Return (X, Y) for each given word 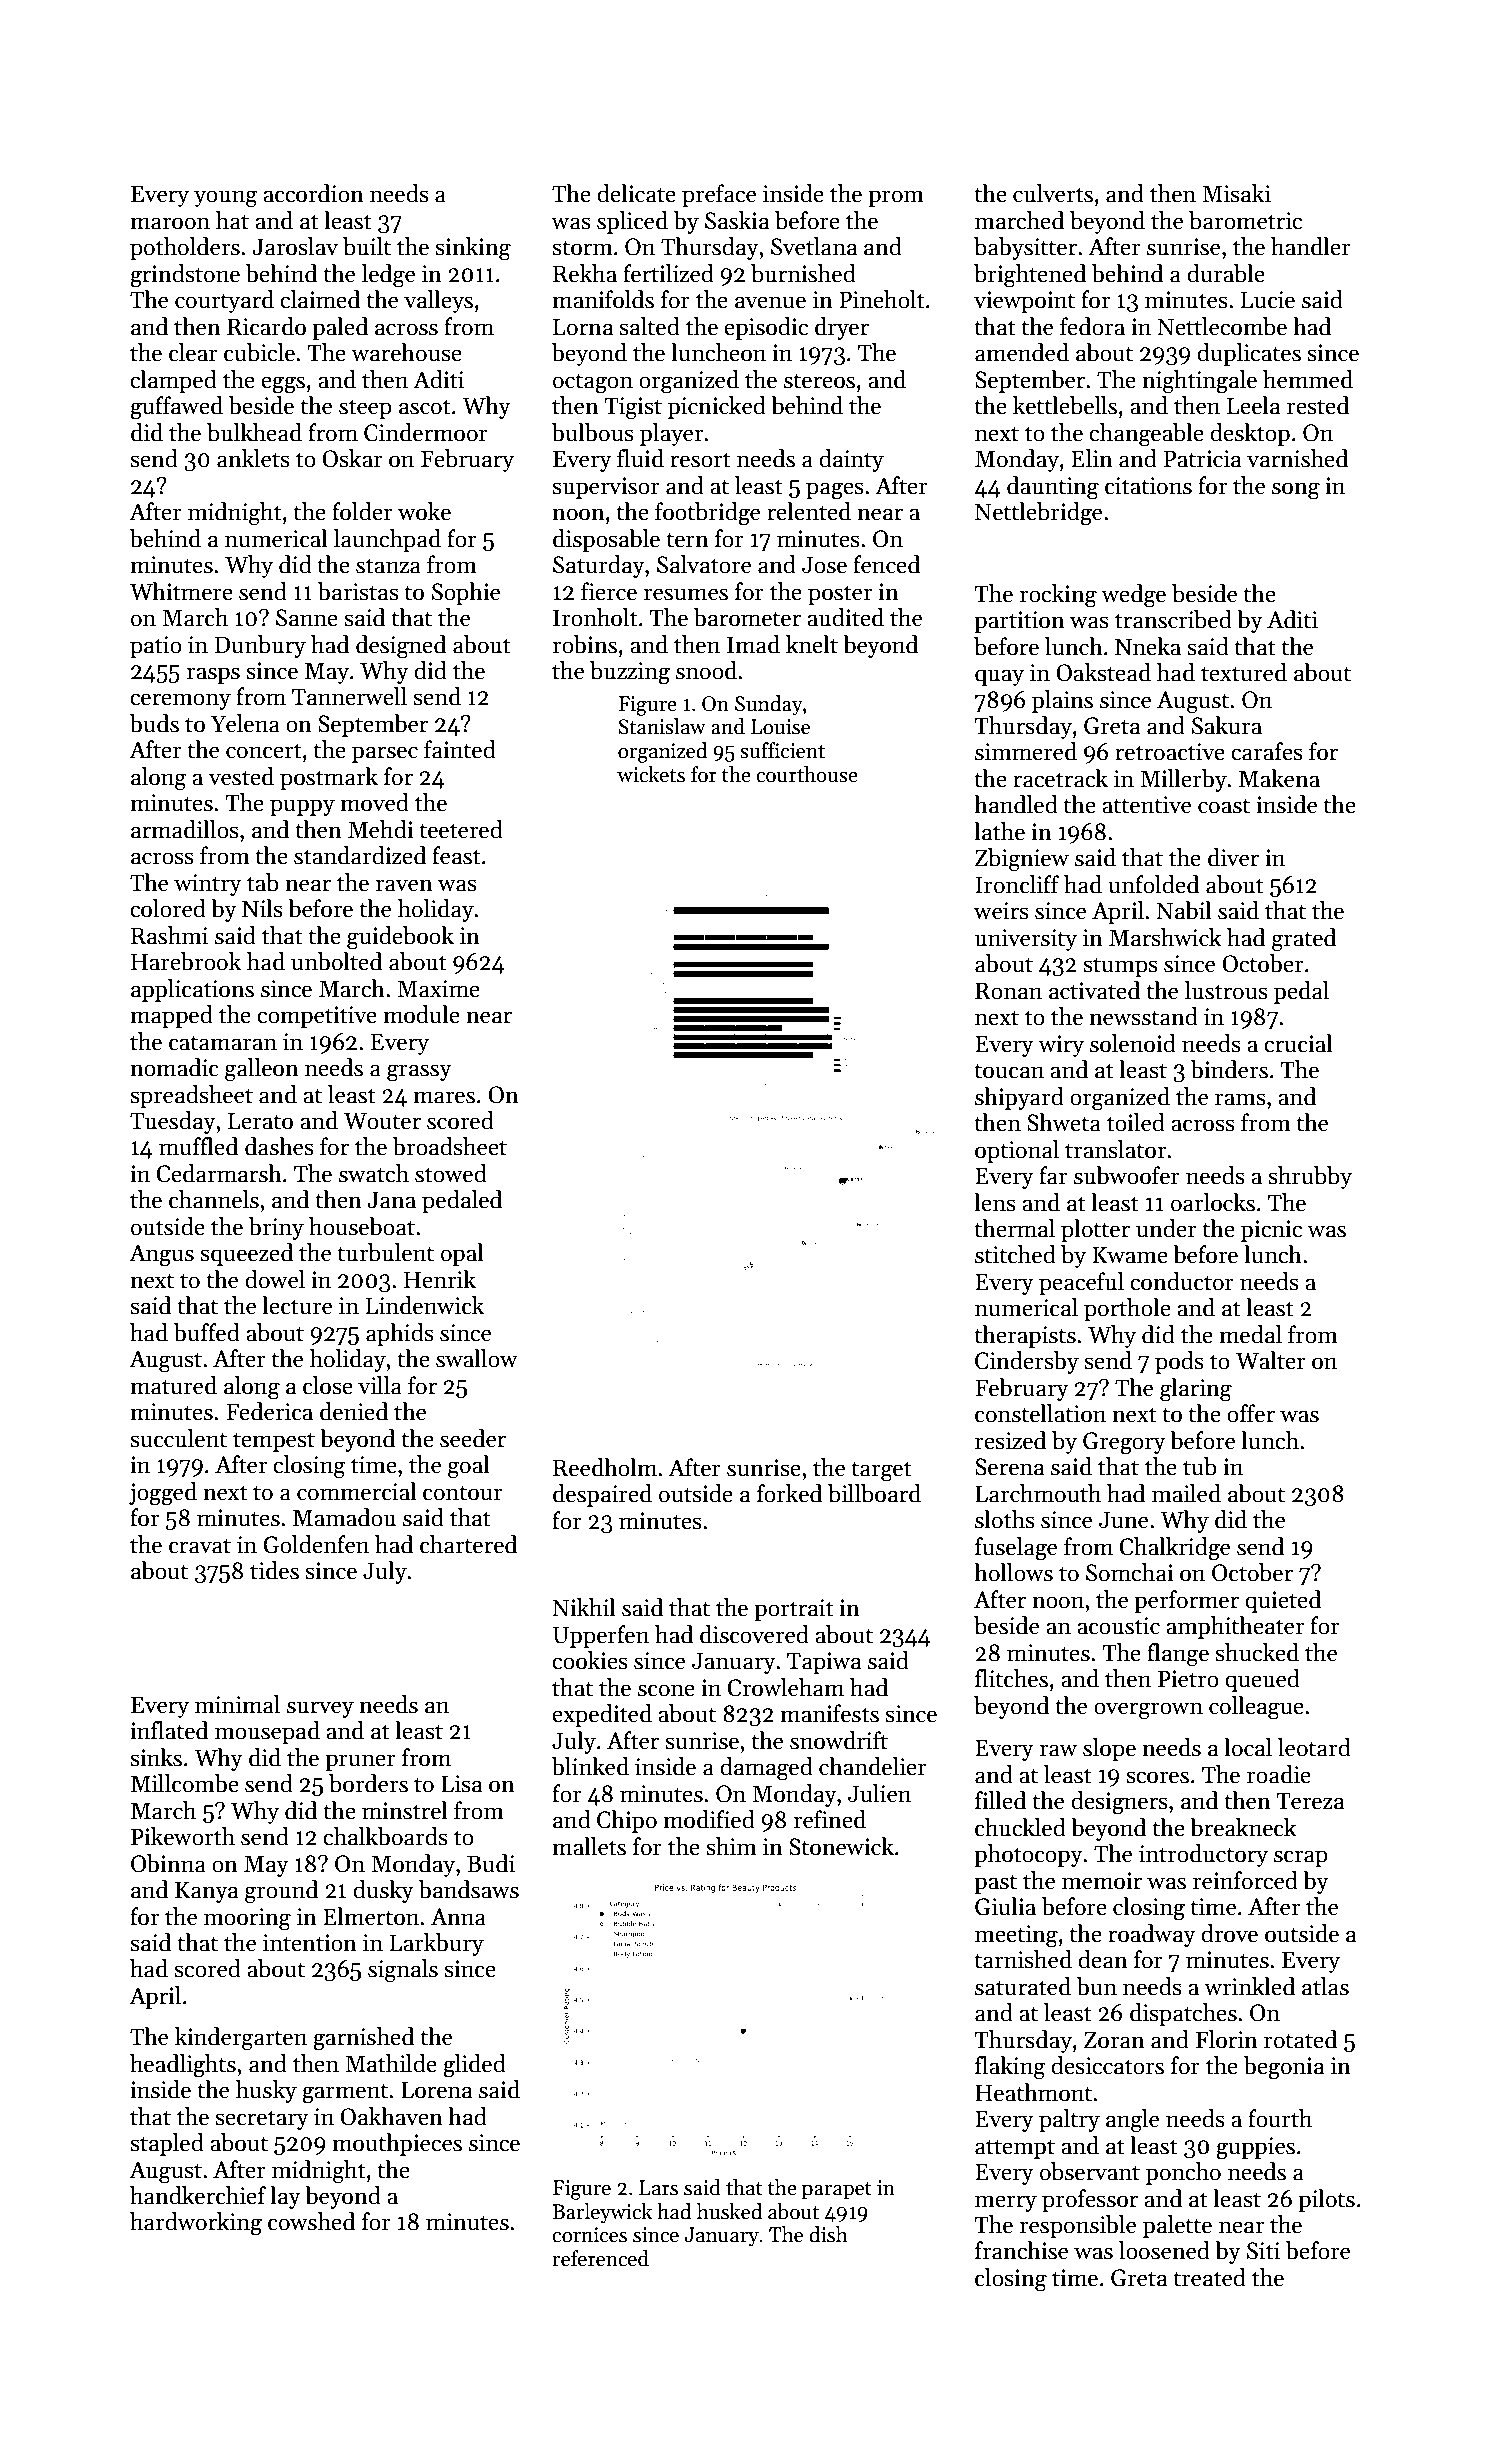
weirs (1001, 911)
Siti (1263, 2251)
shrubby (1310, 1177)
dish (828, 2234)
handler (1311, 246)
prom (896, 198)
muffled (198, 1146)
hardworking (196, 2224)
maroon (170, 223)
